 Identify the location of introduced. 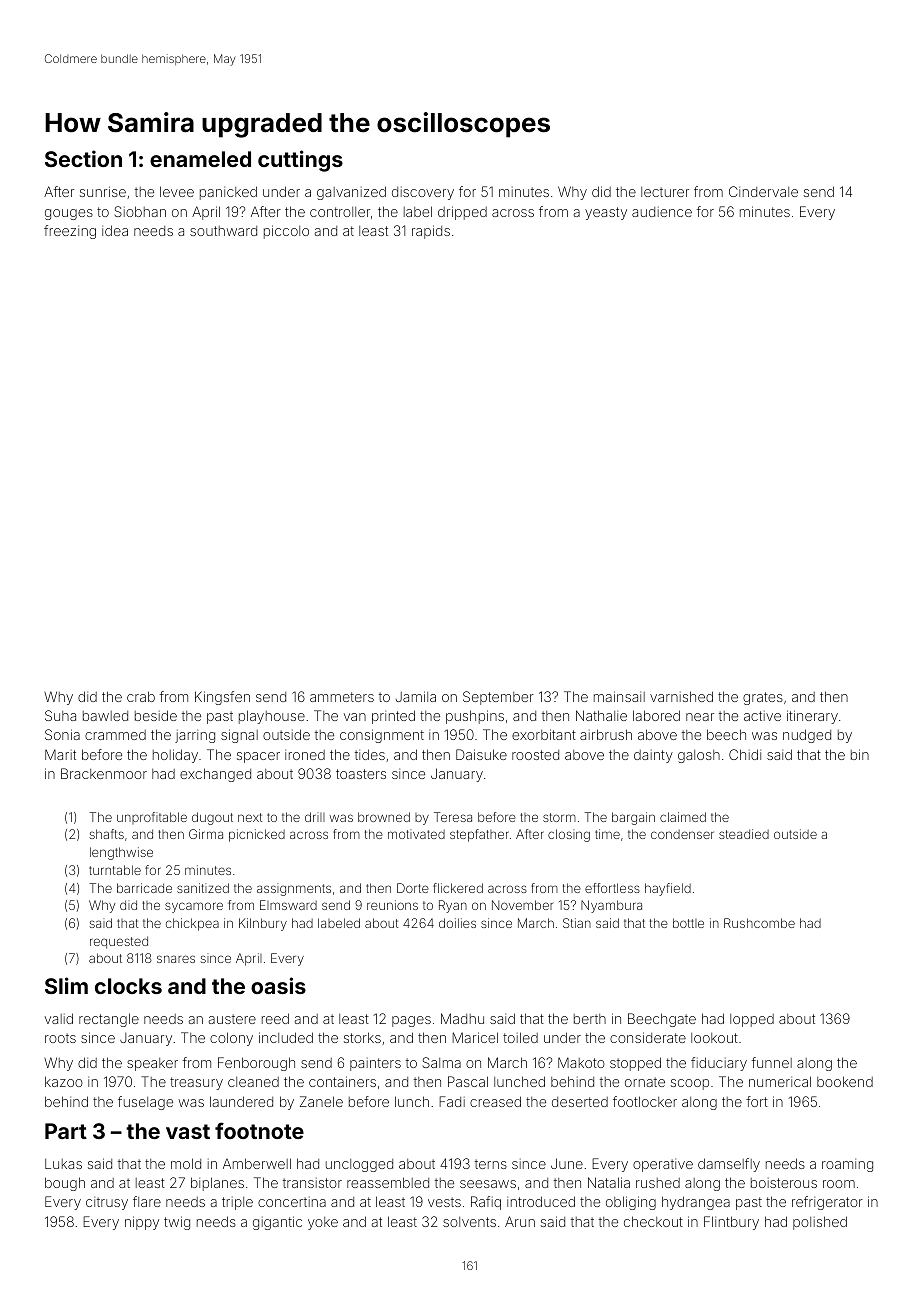
(541, 1201).
